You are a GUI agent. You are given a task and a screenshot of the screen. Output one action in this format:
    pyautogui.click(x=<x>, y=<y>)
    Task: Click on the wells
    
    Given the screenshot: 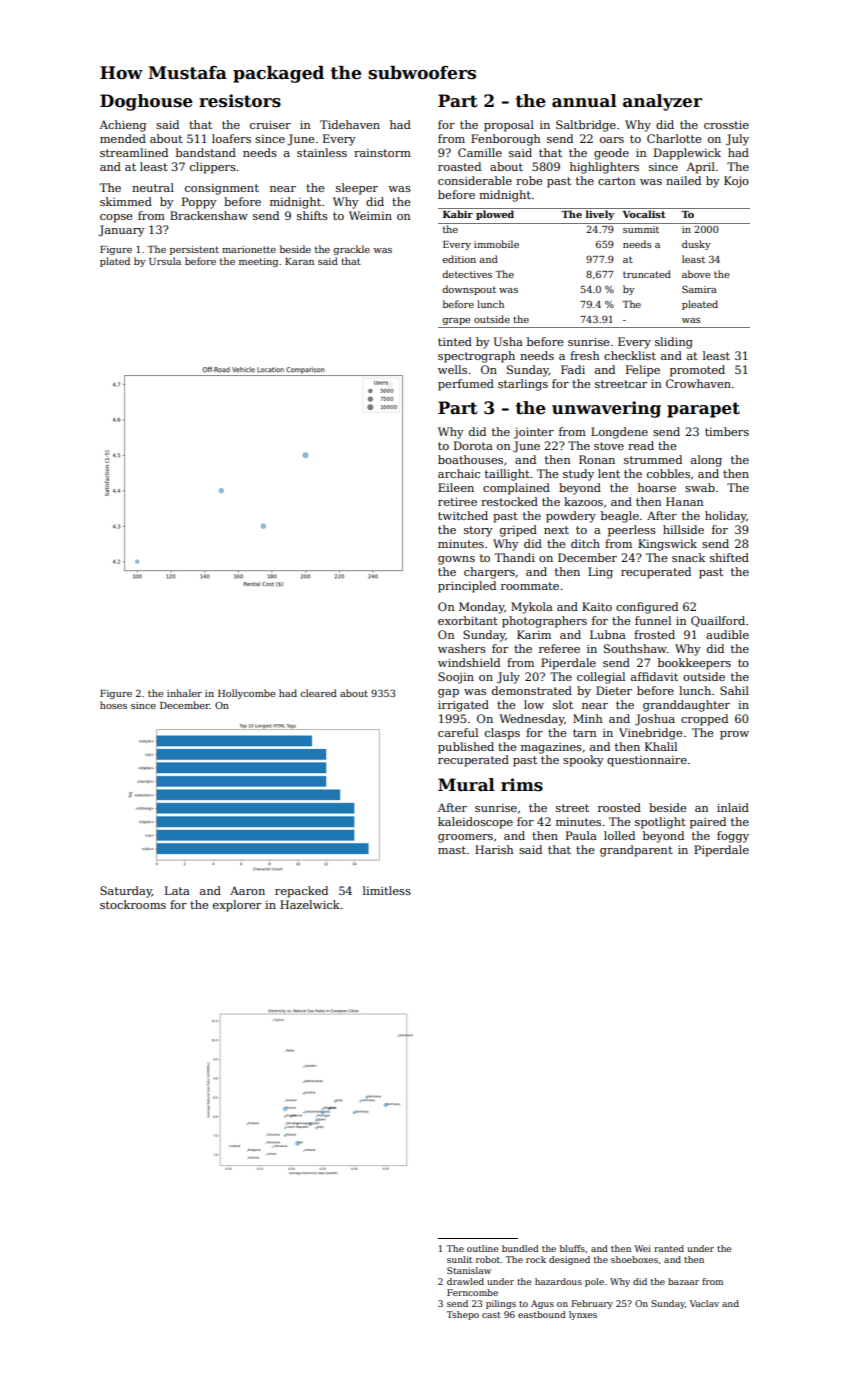 What is the action you would take?
    pyautogui.click(x=452, y=369)
